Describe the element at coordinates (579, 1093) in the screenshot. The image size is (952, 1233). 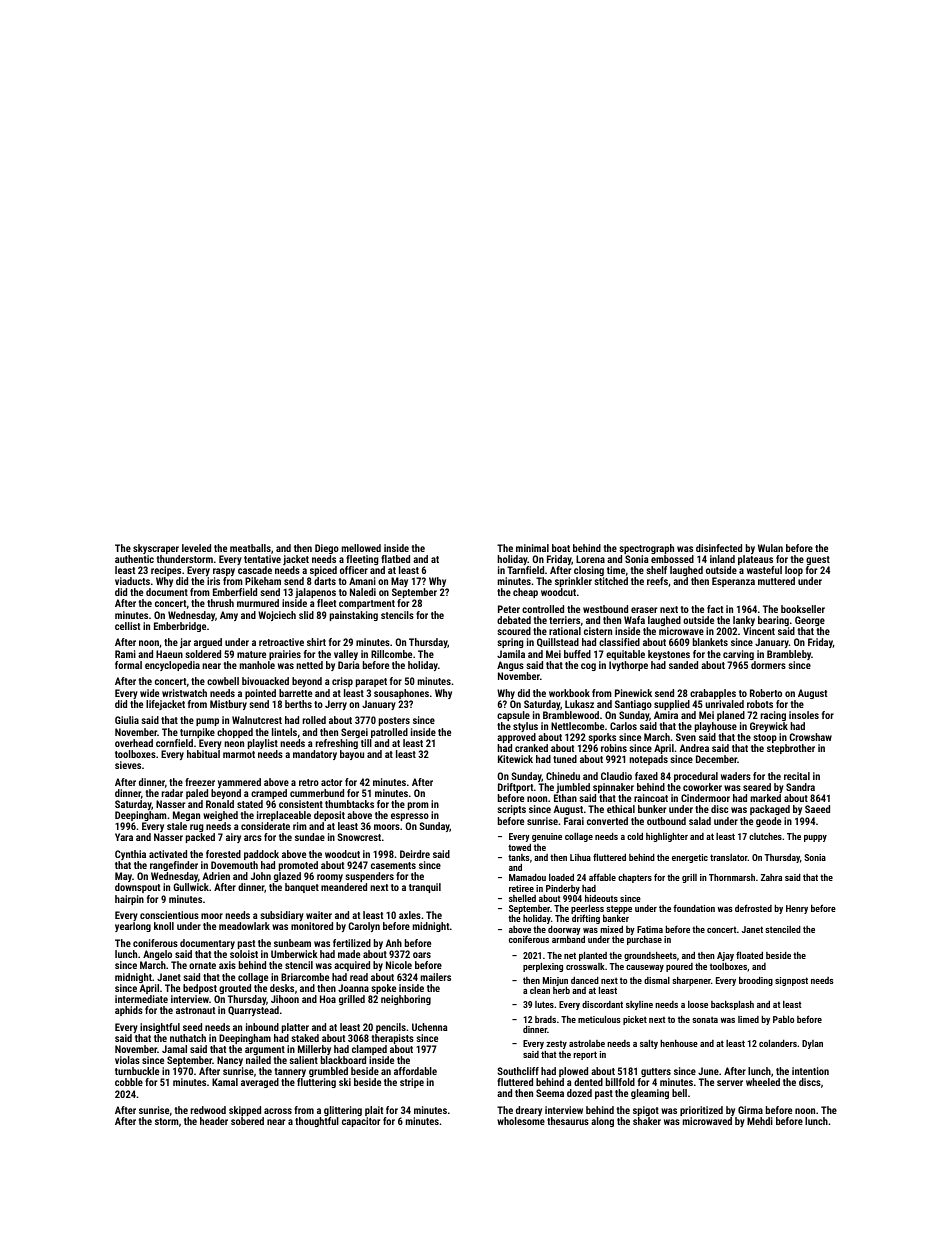
I see `dozed` at that location.
